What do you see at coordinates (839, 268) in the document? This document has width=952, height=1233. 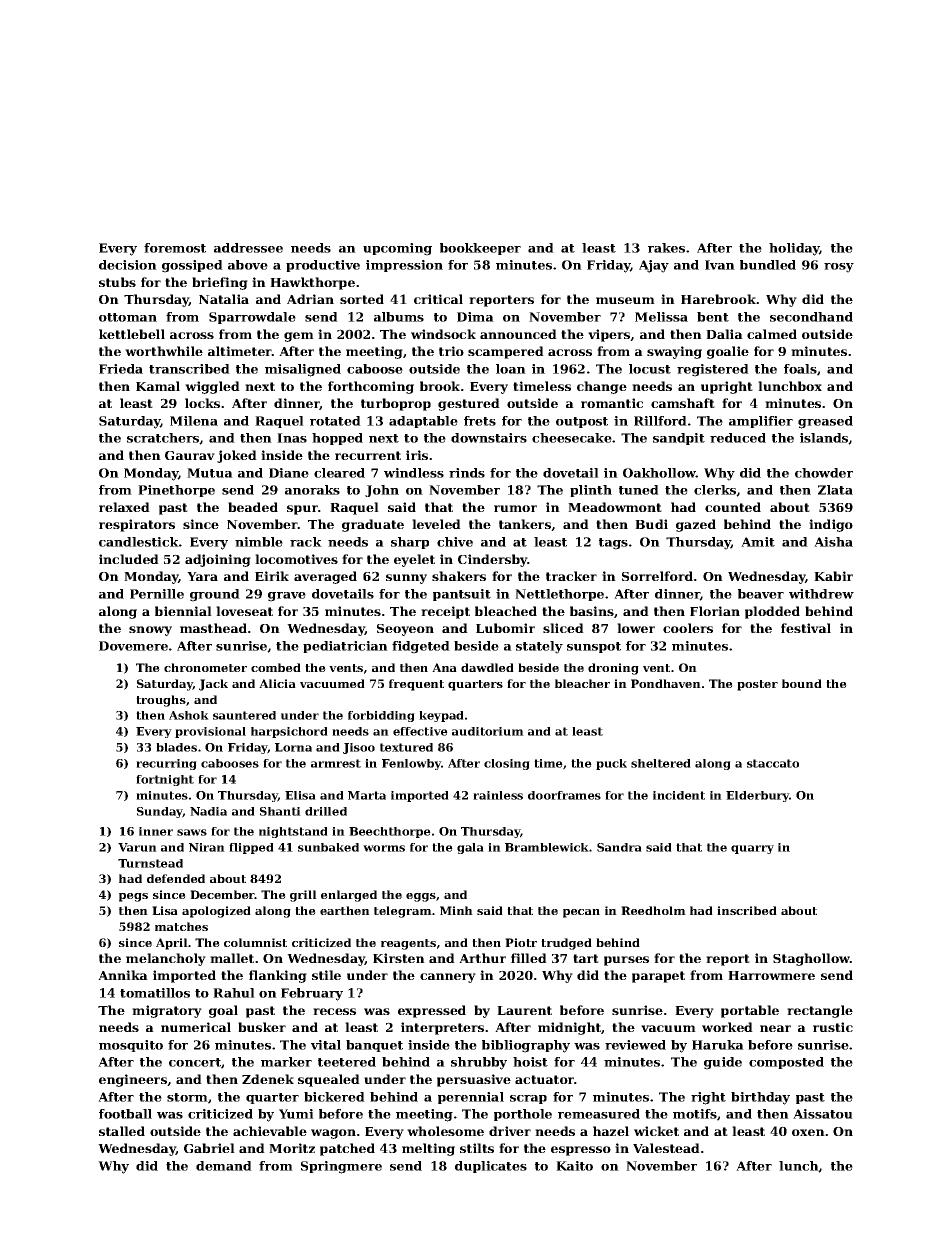 I see `rosy` at bounding box center [839, 268].
